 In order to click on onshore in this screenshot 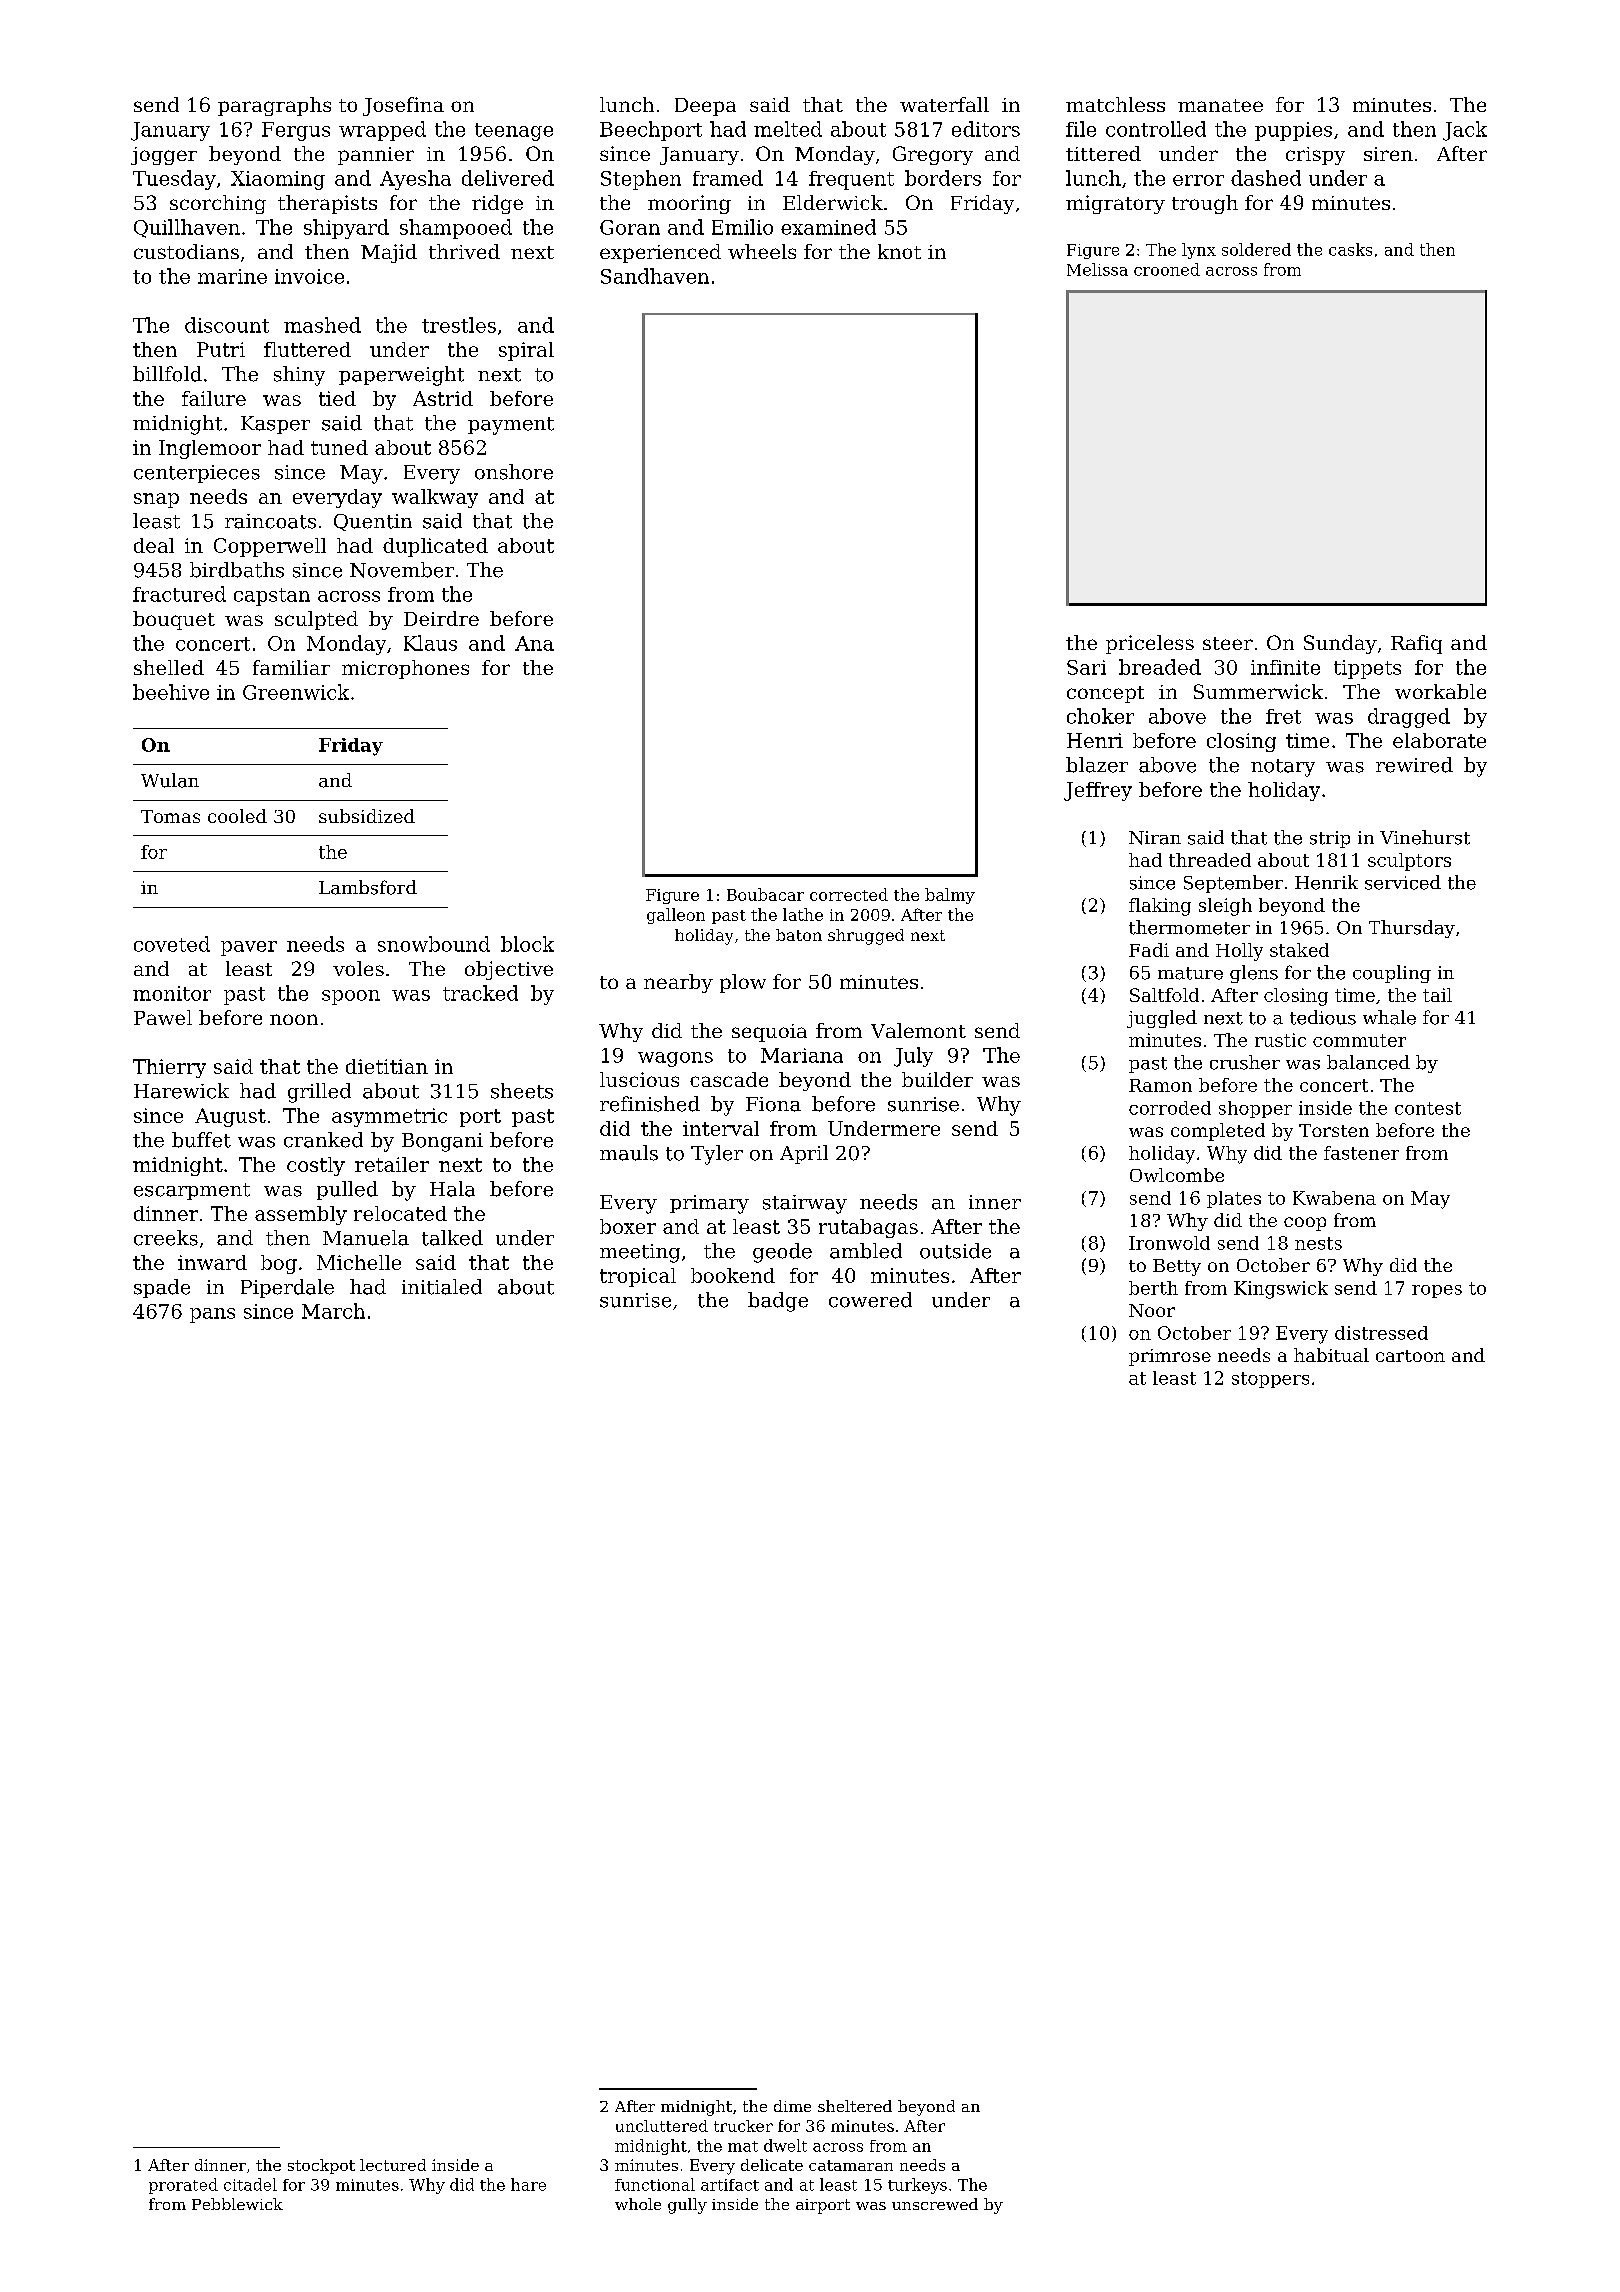, I will do `click(514, 472)`.
